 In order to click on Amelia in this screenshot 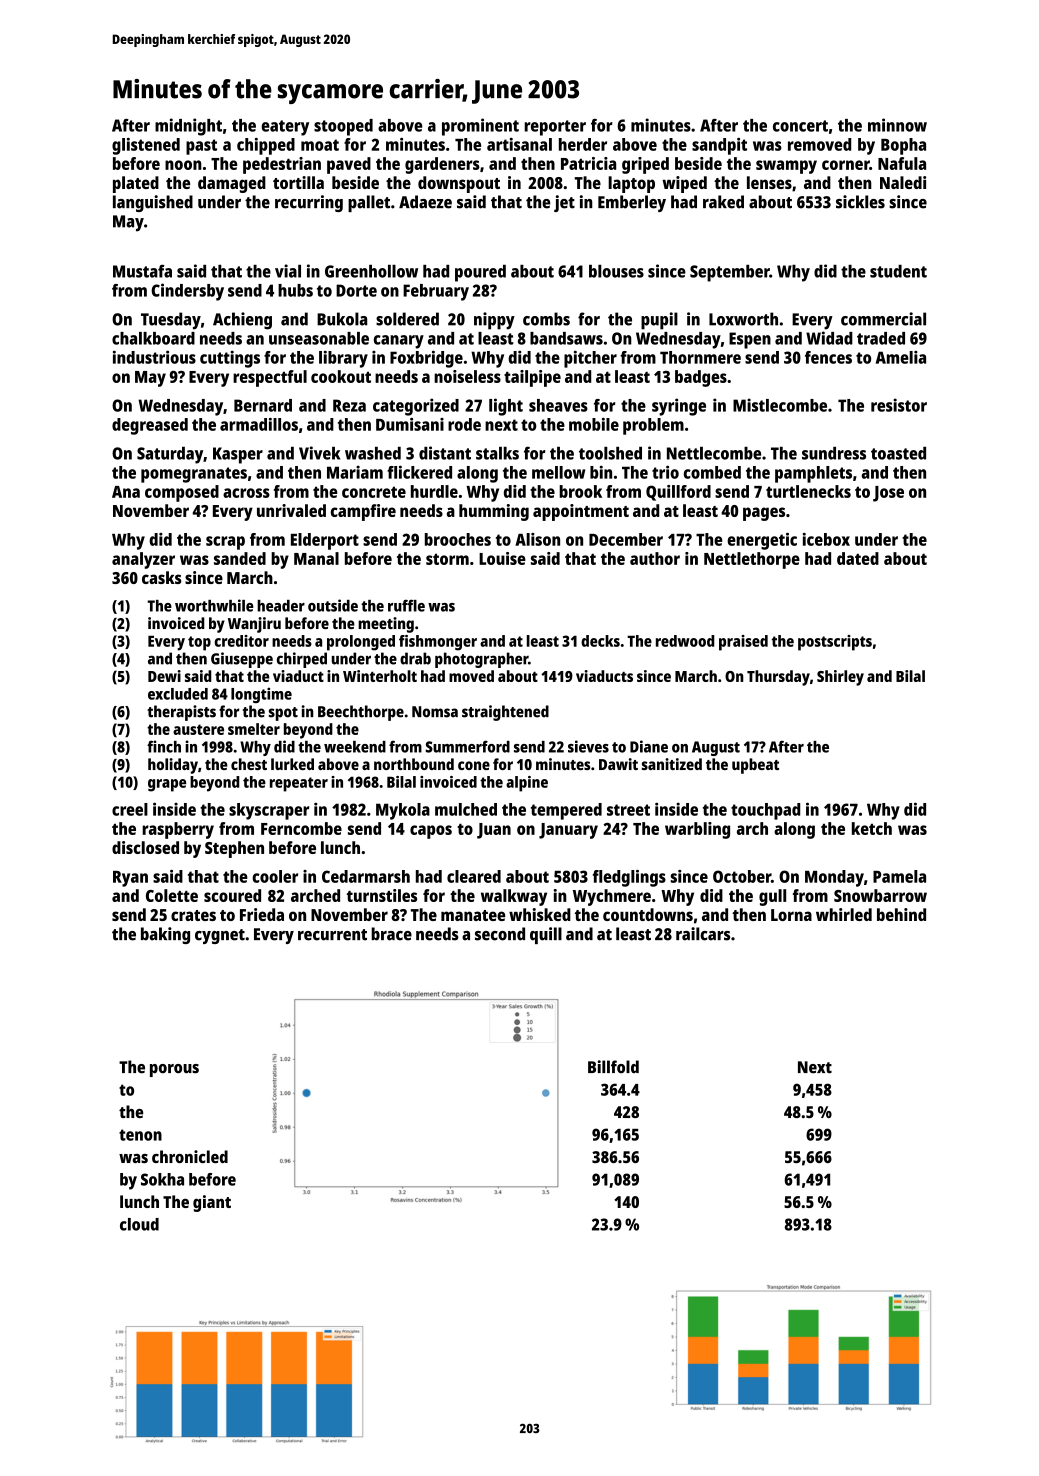, I will do `click(901, 357)`.
